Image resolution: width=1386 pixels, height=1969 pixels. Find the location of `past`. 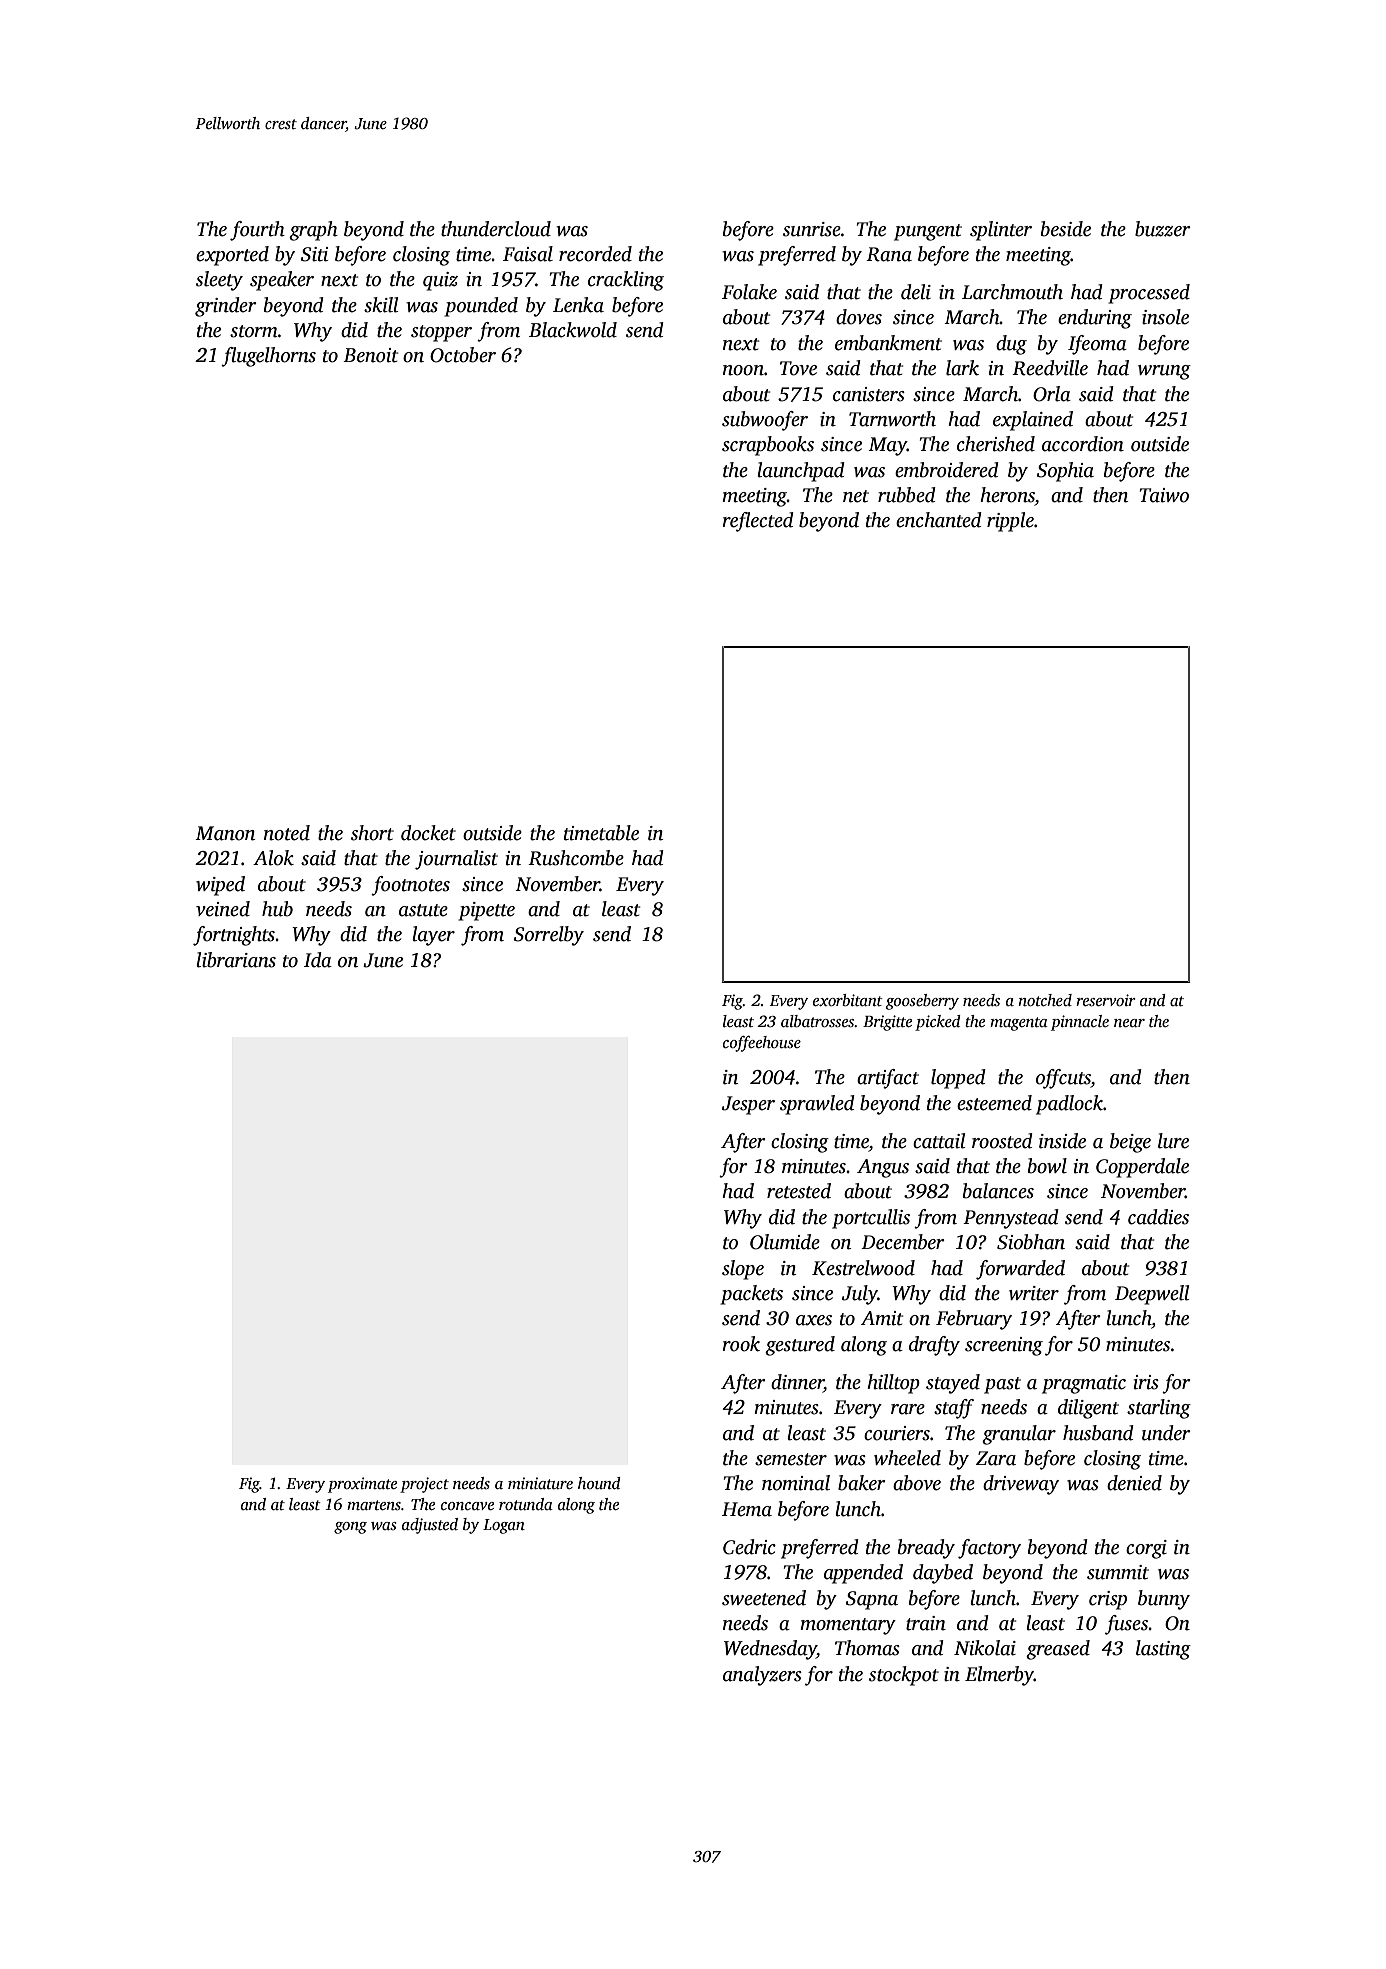

past is located at coordinates (1002, 1385).
